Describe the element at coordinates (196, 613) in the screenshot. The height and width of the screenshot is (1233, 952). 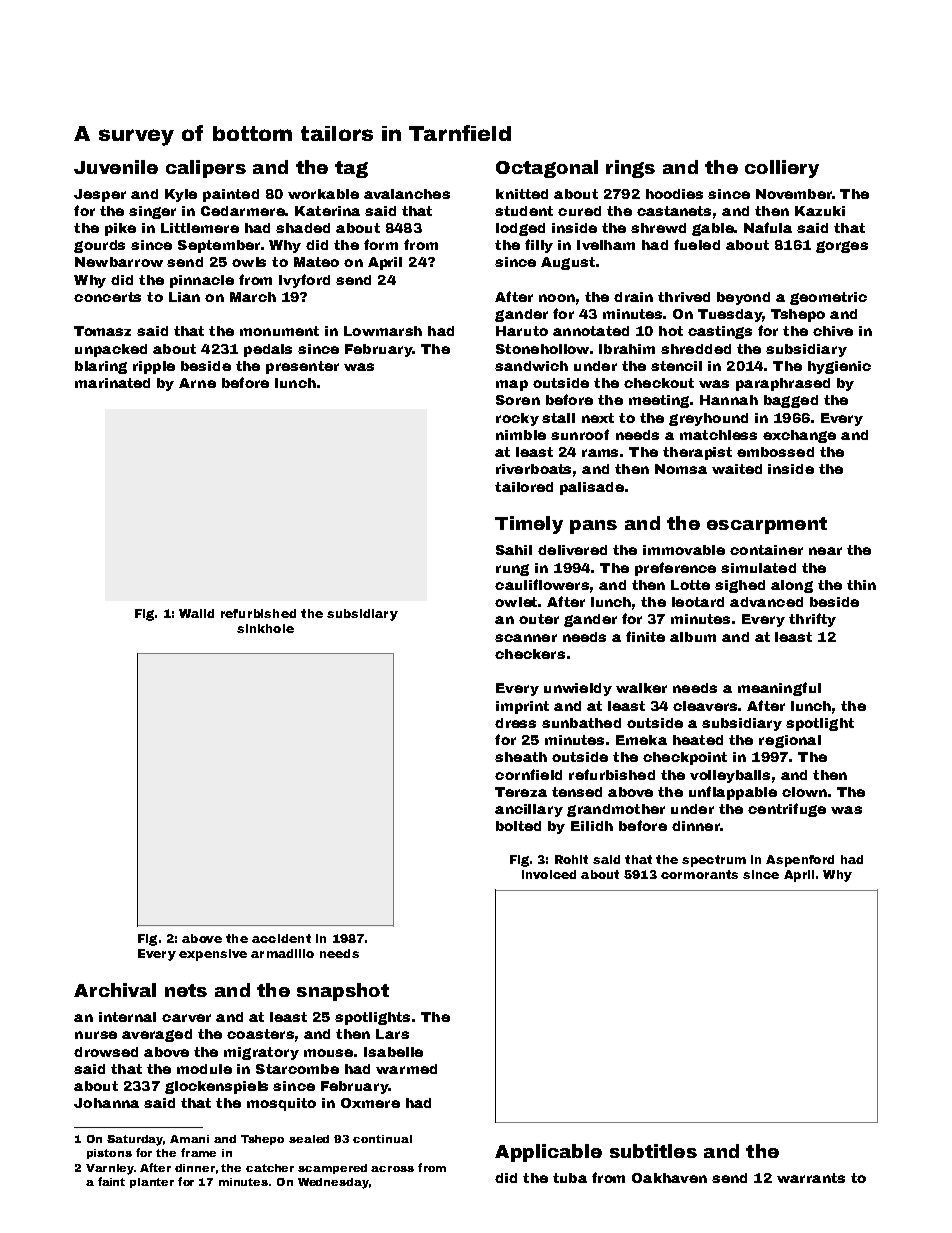
I see `Walid` at that location.
